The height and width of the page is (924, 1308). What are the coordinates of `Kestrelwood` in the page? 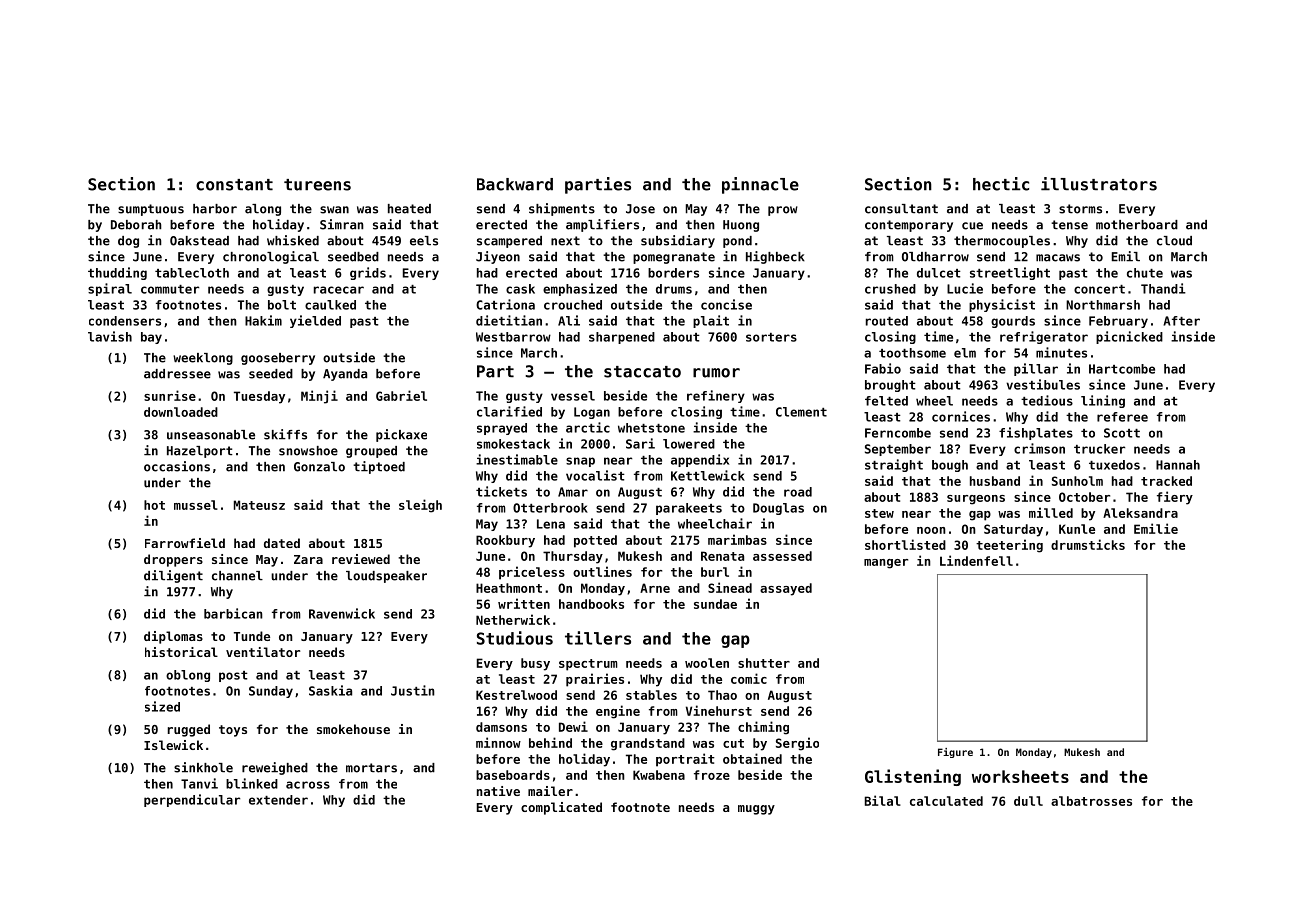 It's located at (516, 695).
